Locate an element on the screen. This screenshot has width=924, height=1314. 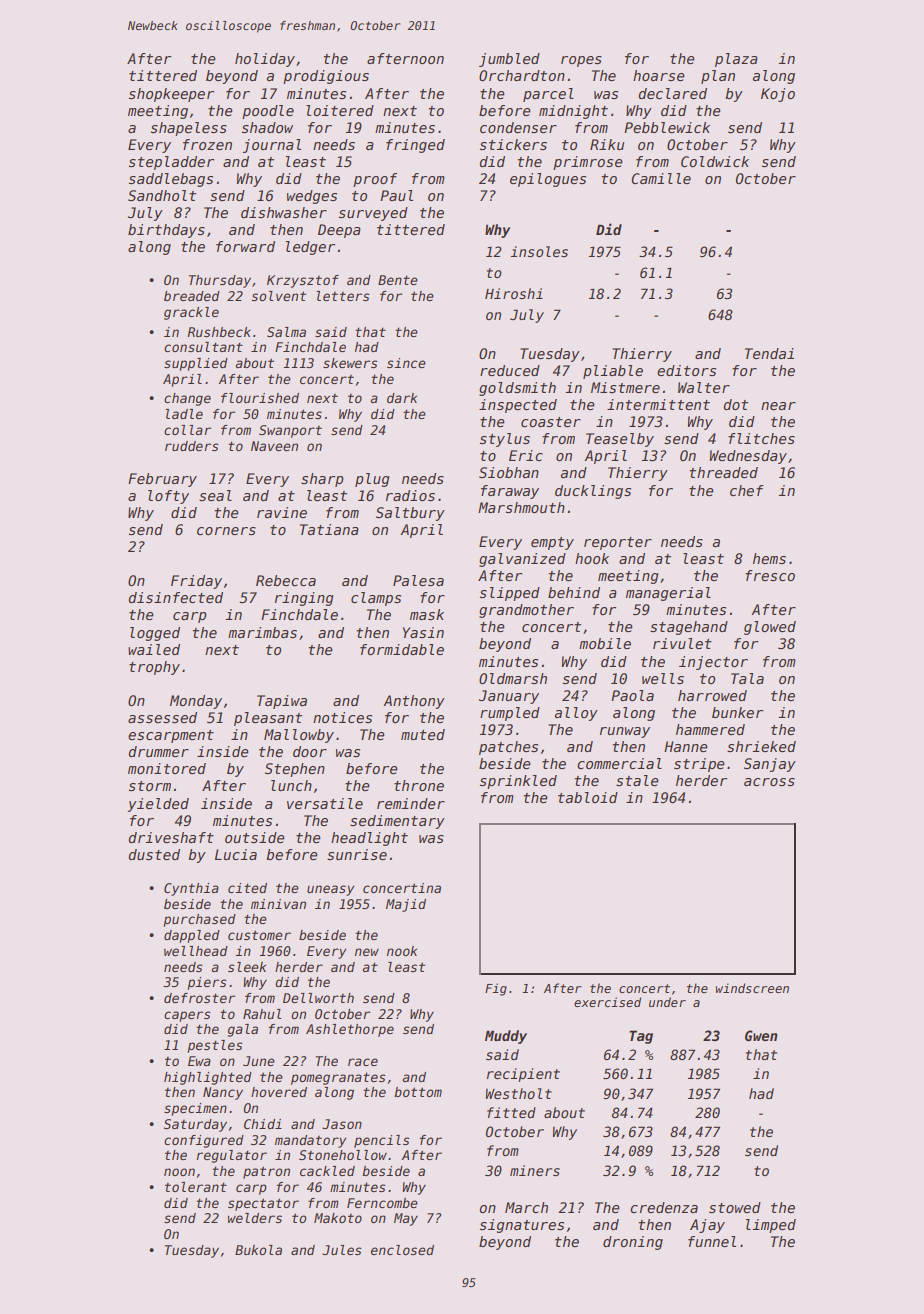
Hanne is located at coordinates (686, 746).
